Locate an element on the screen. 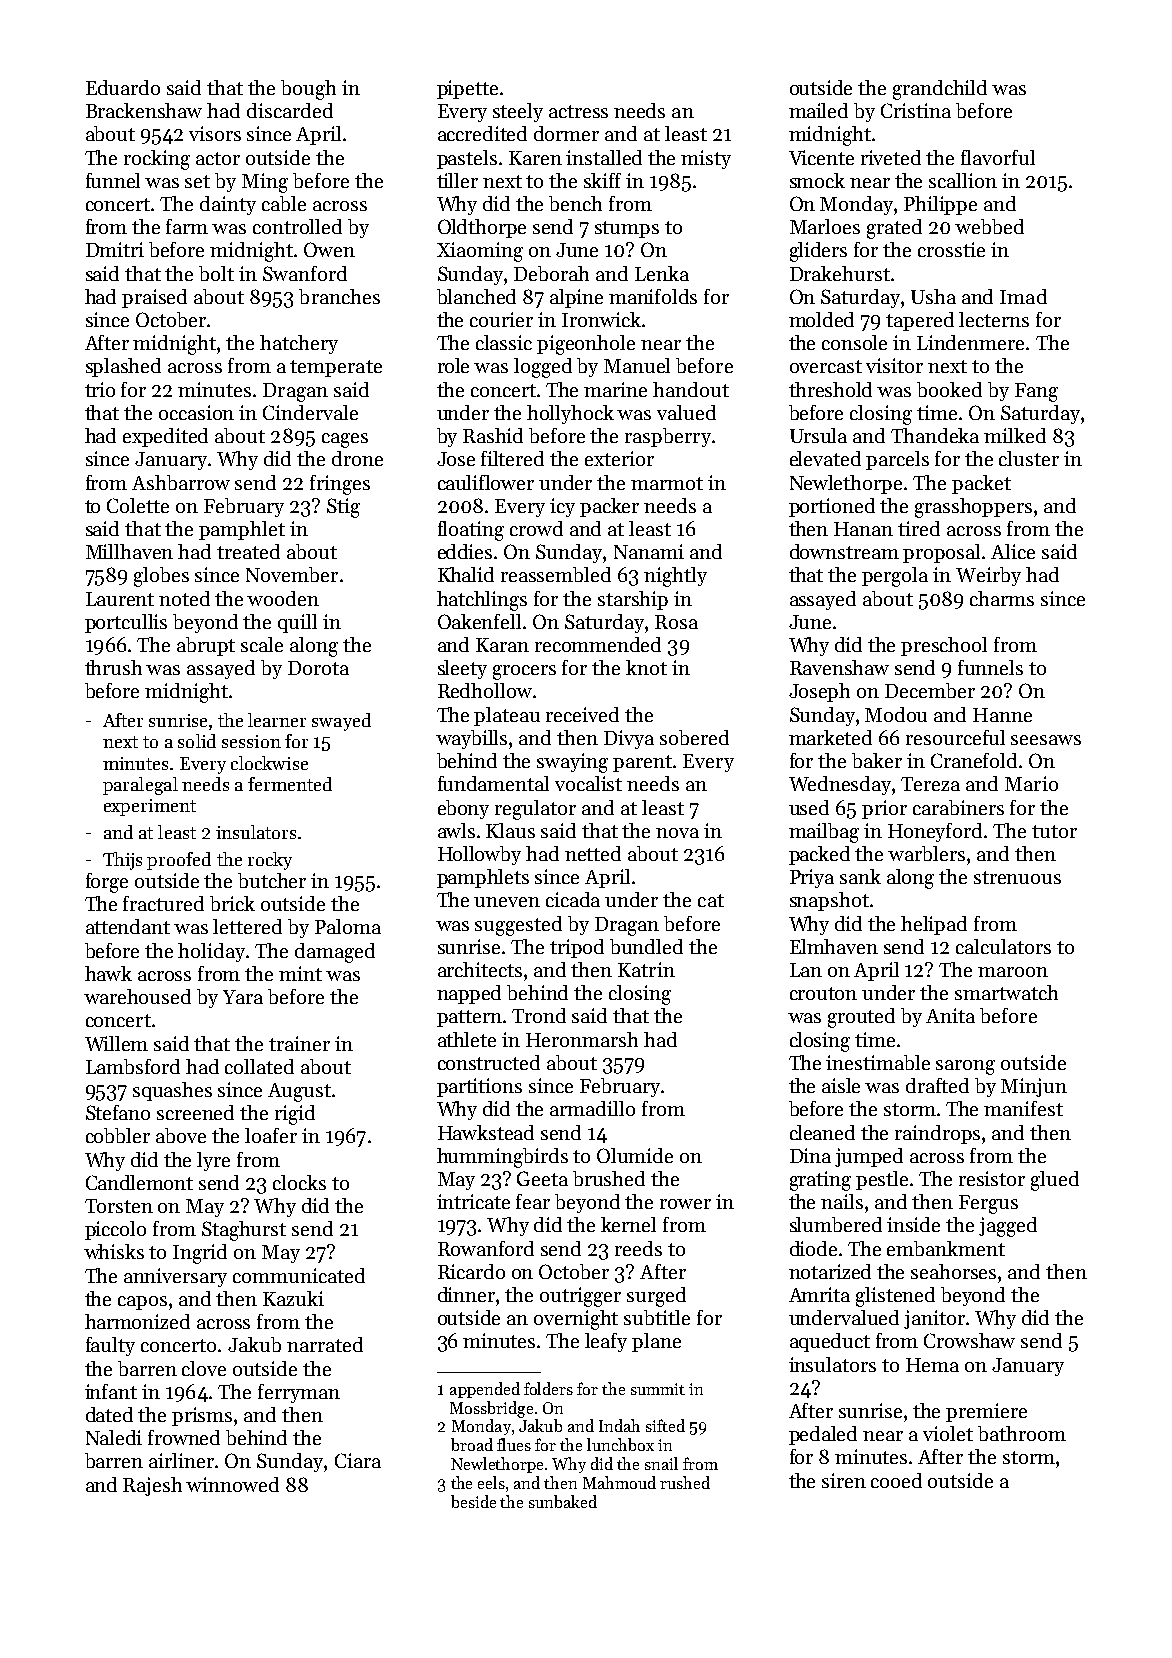  folders is located at coordinates (548, 1388).
